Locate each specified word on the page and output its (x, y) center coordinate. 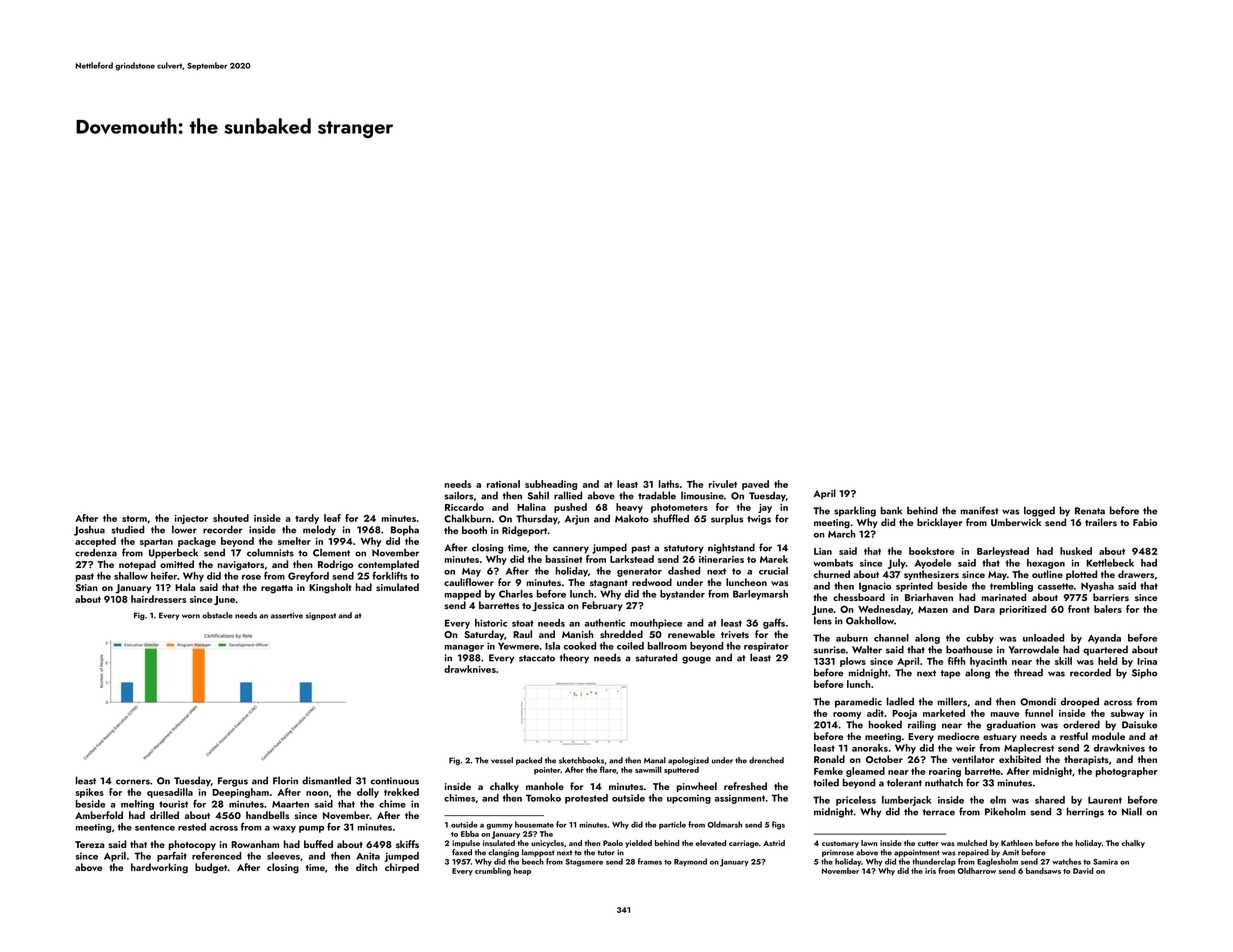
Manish (577, 634)
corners (133, 782)
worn (191, 616)
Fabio (1145, 522)
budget (211, 868)
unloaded (1043, 638)
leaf (332, 518)
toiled (826, 782)
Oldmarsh (725, 824)
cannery (571, 550)
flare (608, 769)
